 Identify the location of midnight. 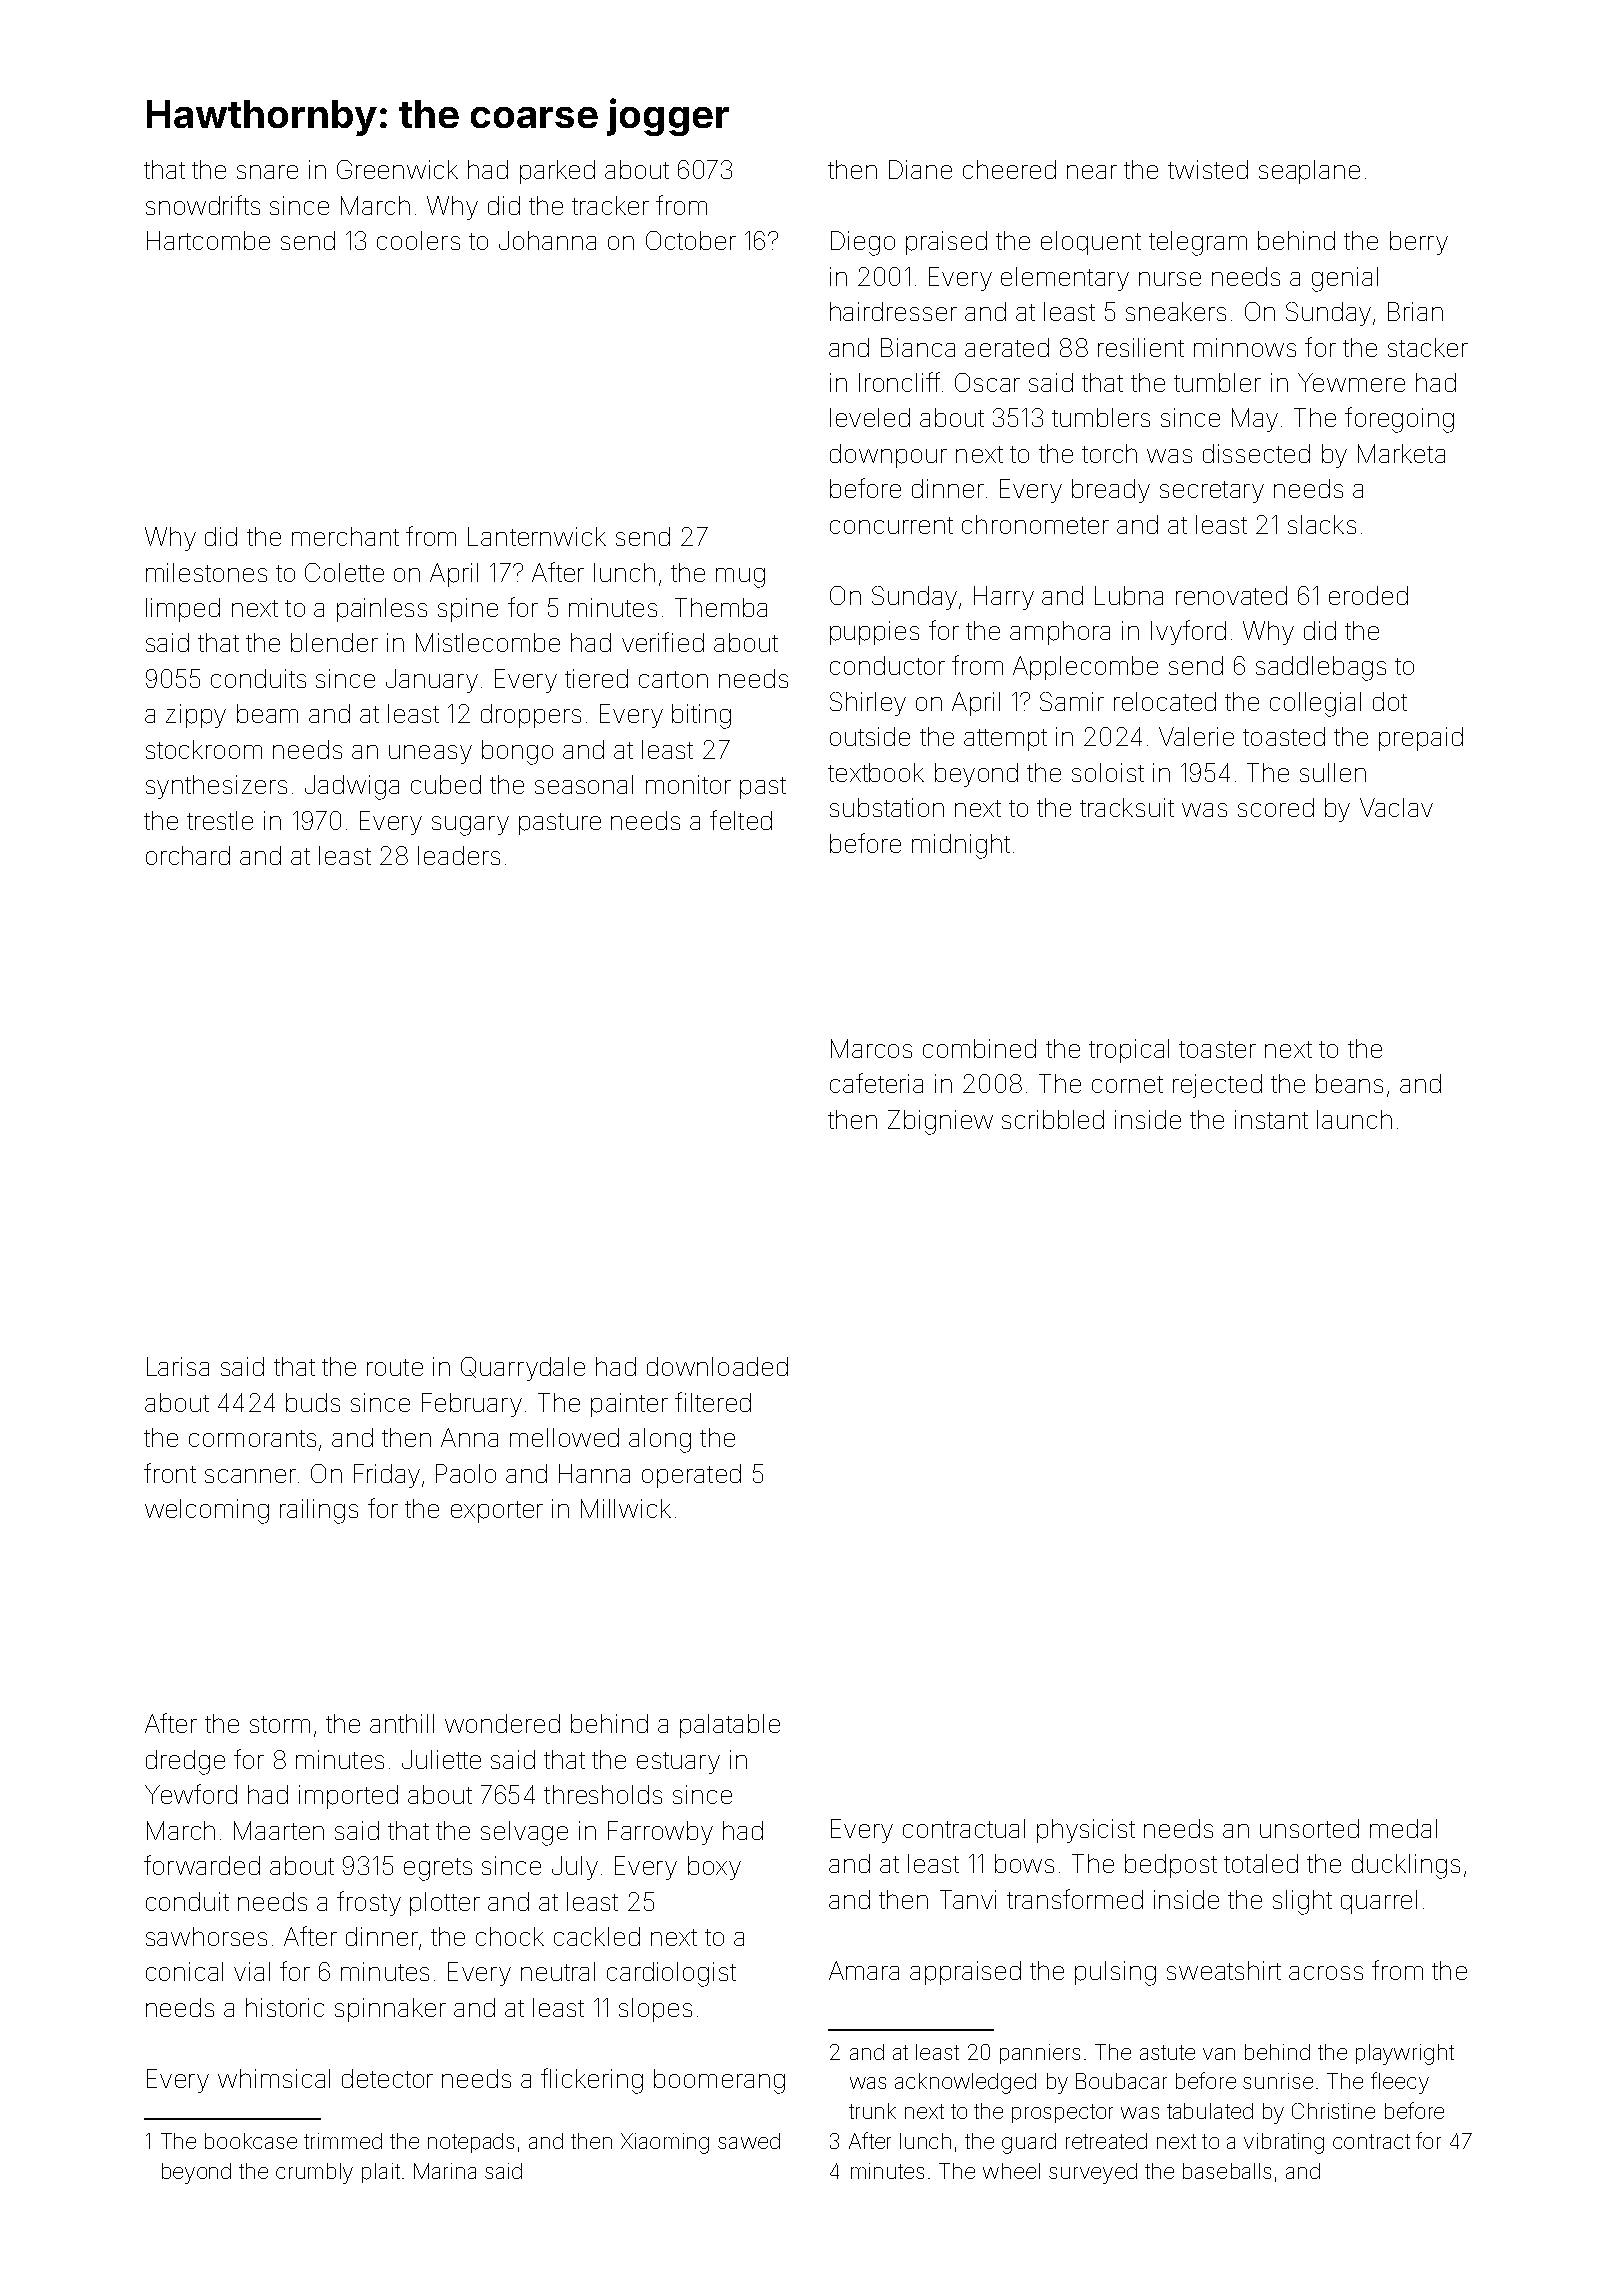
(961, 846).
